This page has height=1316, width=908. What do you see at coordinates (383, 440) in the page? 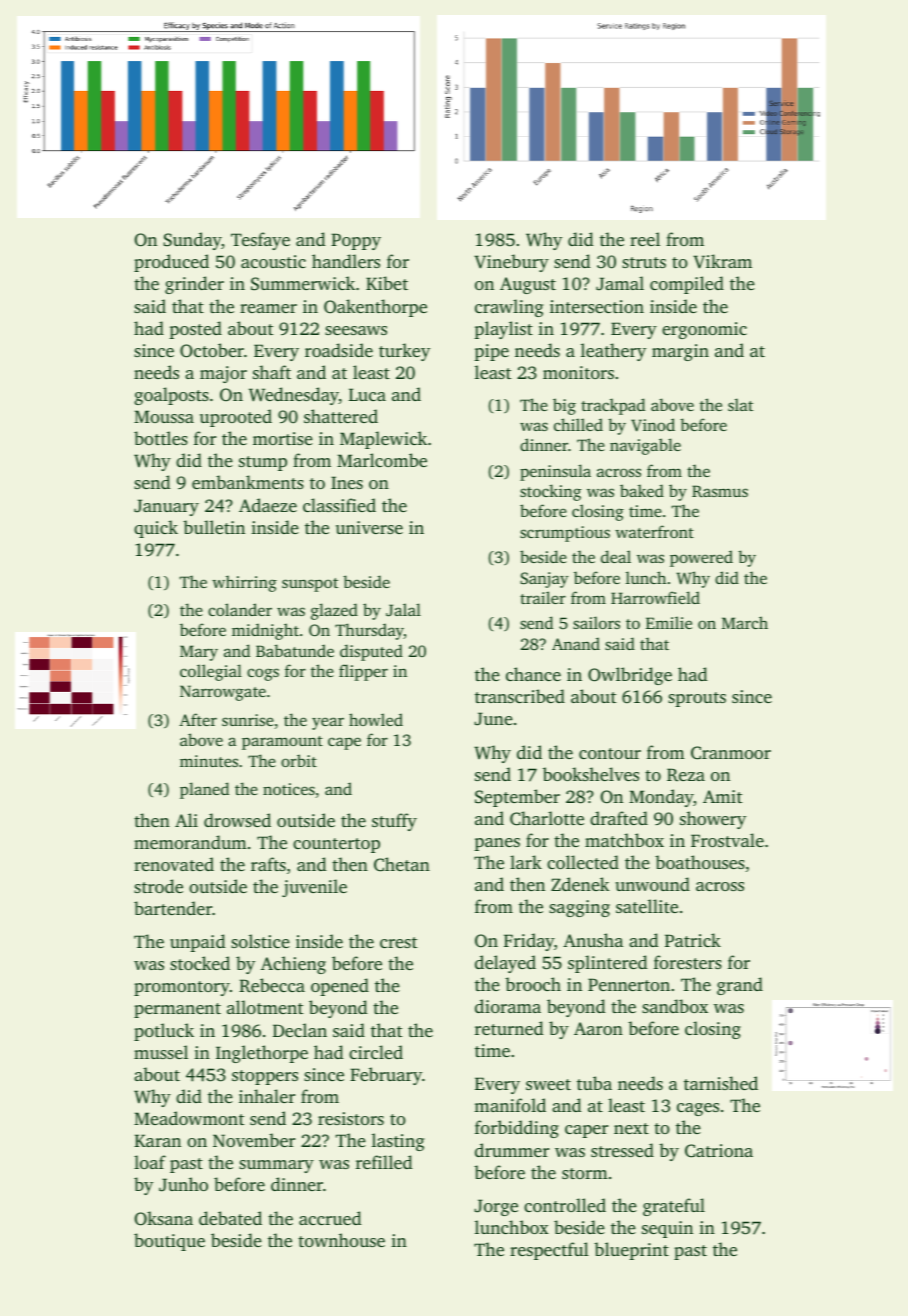
I see `Maplewick` at bounding box center [383, 440].
